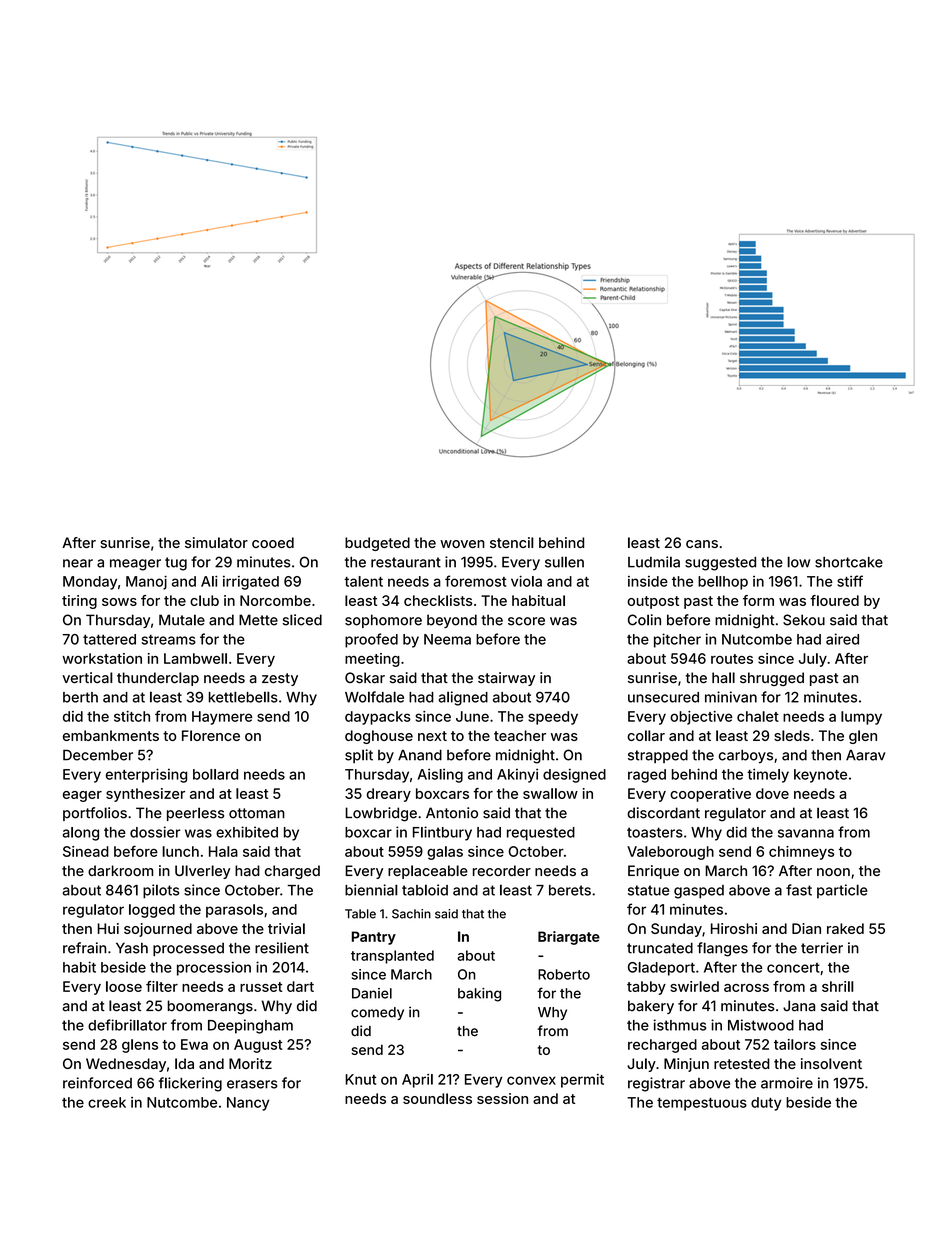  I want to click on floured, so click(834, 600).
